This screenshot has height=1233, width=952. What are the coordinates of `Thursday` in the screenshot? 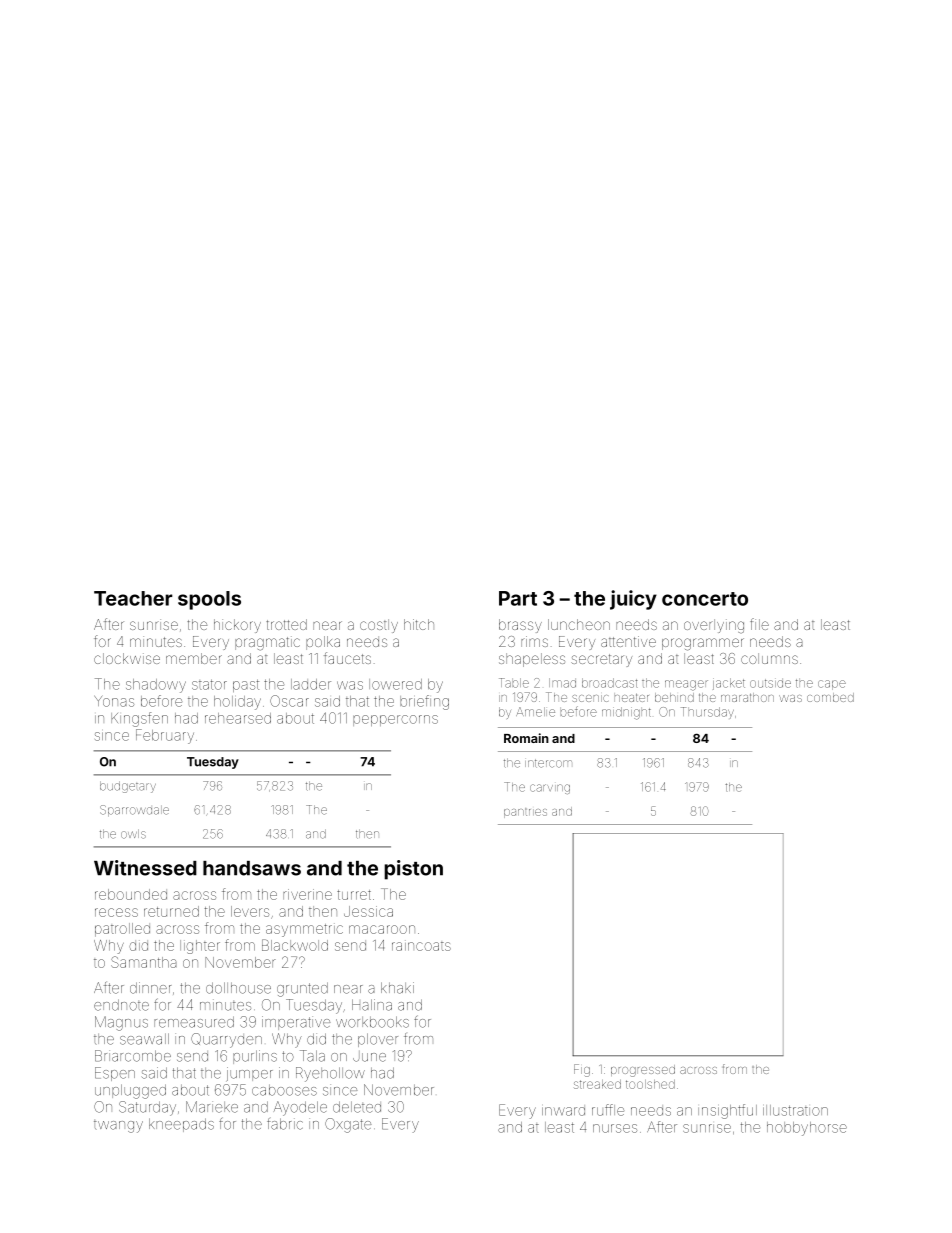 It's located at (707, 713).
